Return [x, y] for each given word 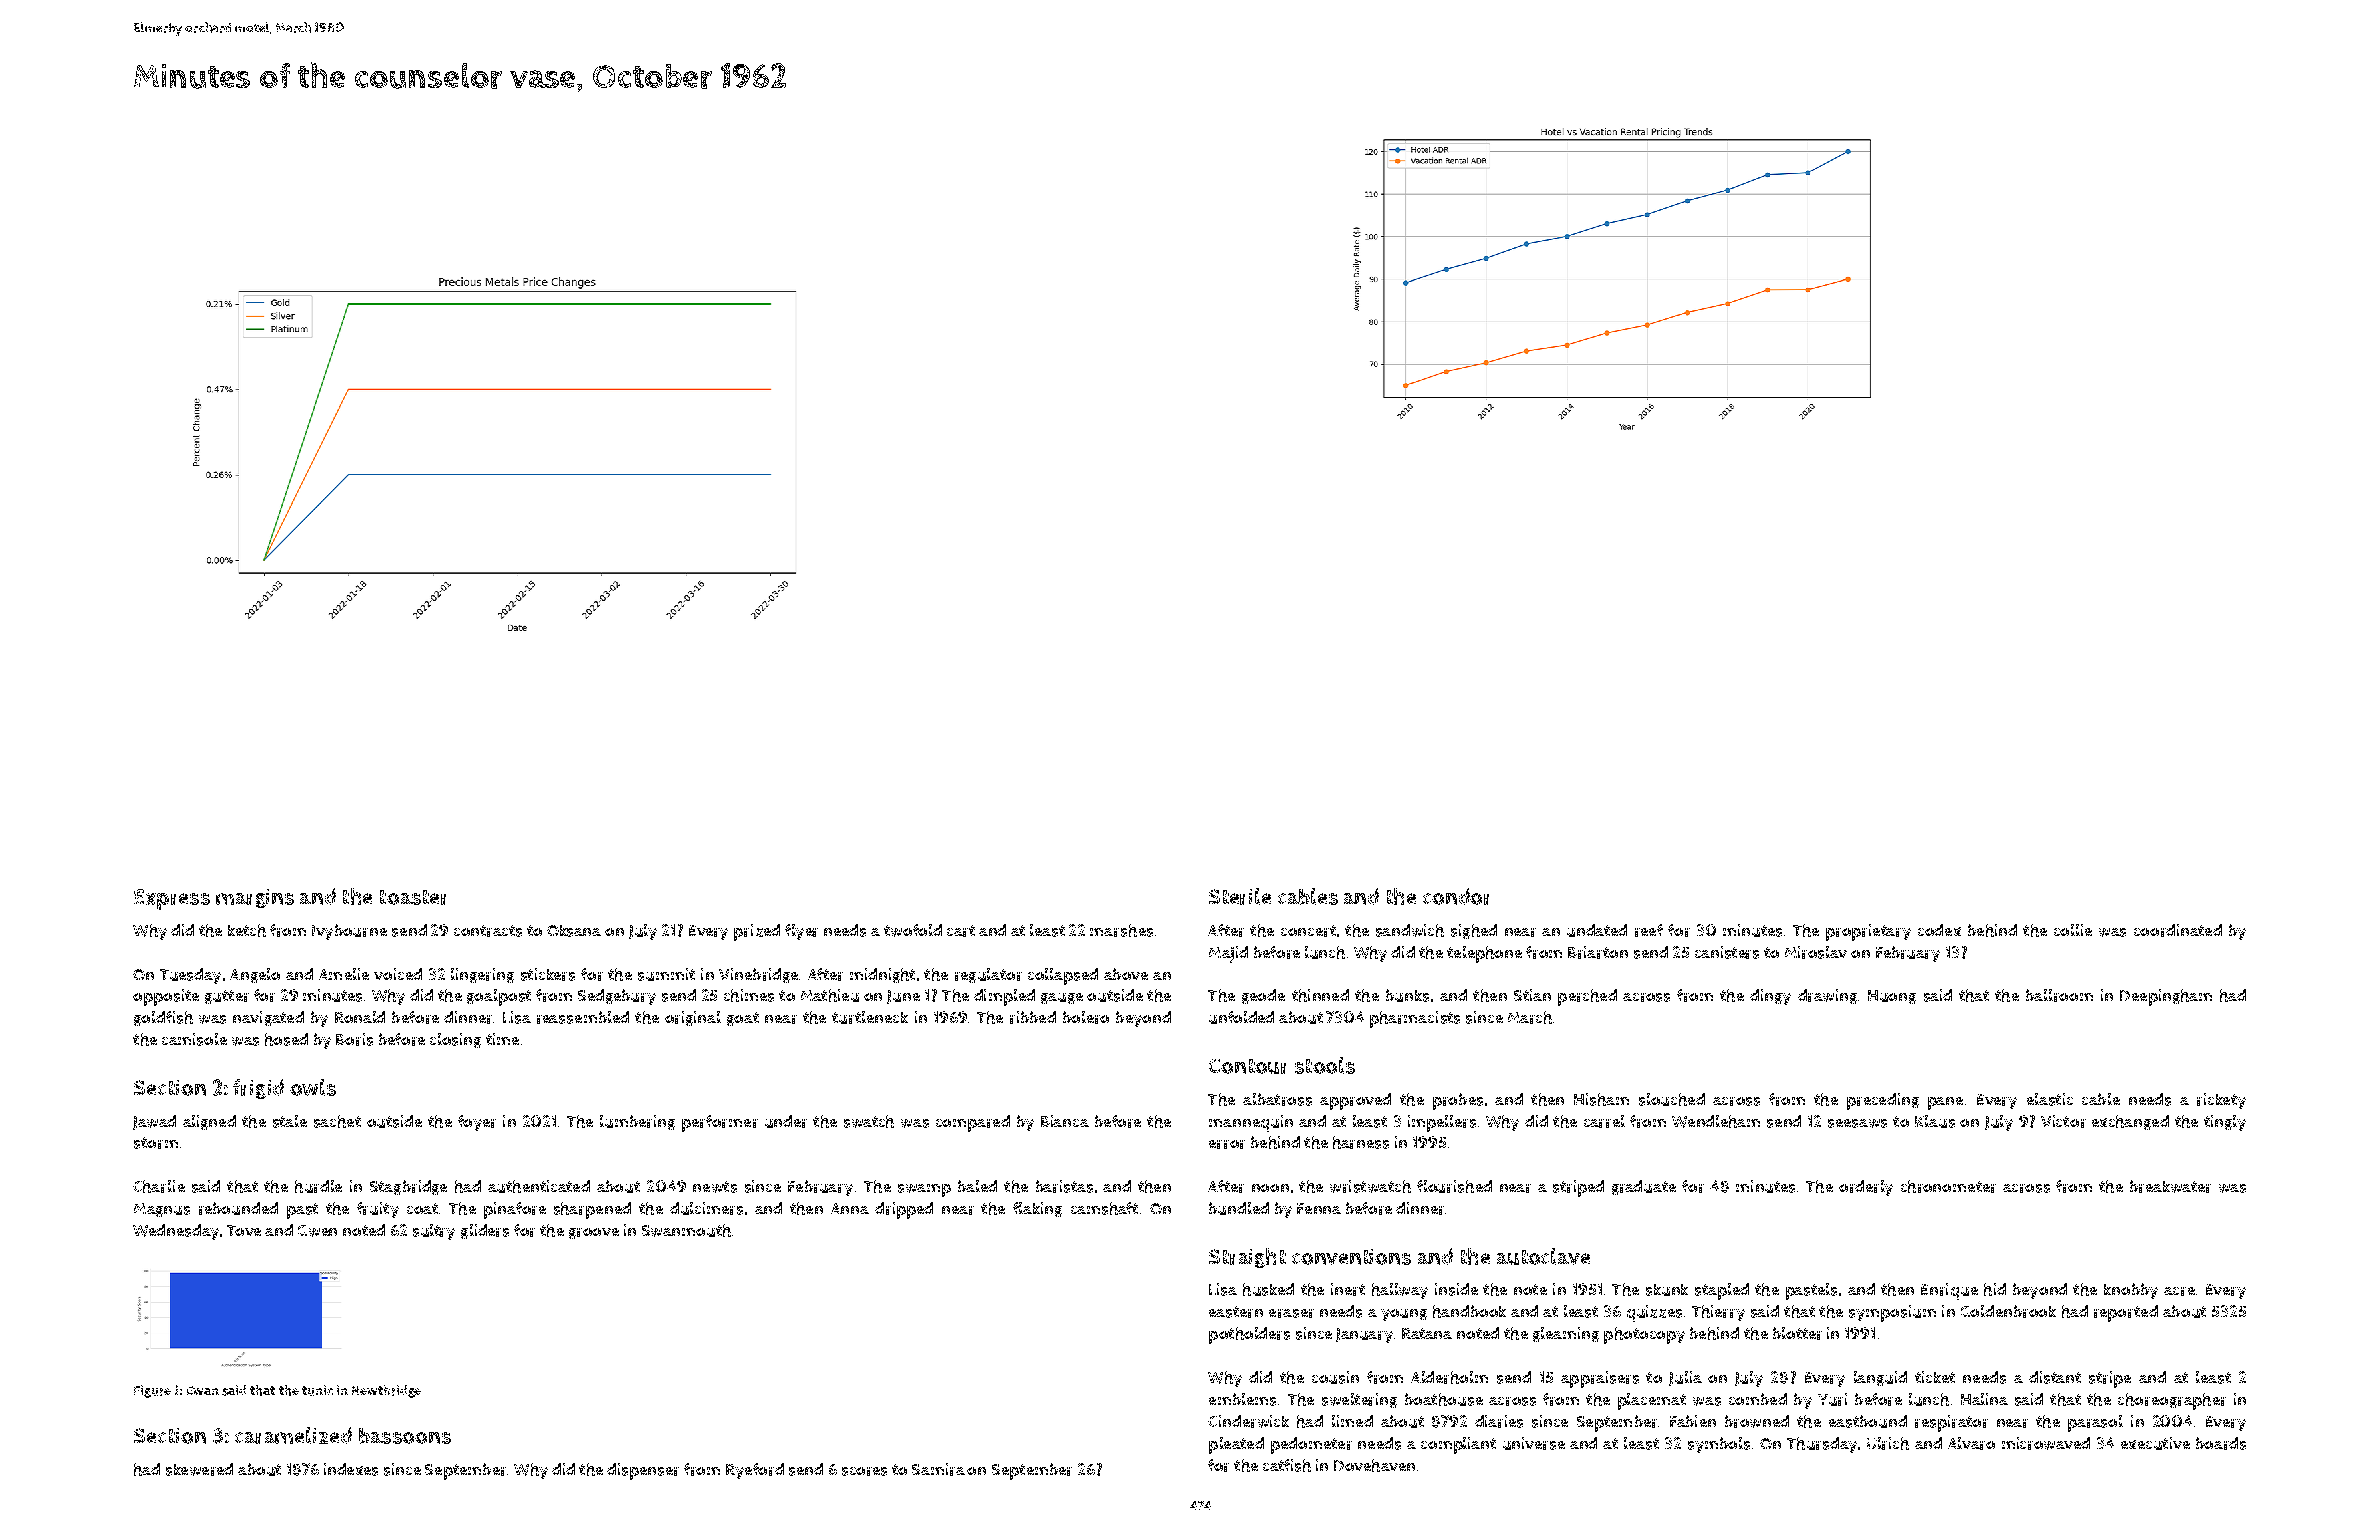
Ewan [203, 1390]
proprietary [1868, 932]
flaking [1037, 1209]
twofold [913, 930]
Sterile [1240, 896]
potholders [1249, 1335]
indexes [351, 1469]
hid [1995, 1289]
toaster [413, 897]
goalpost [499, 997]
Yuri [1832, 1399]
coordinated [2178, 930]
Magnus [162, 1210]
